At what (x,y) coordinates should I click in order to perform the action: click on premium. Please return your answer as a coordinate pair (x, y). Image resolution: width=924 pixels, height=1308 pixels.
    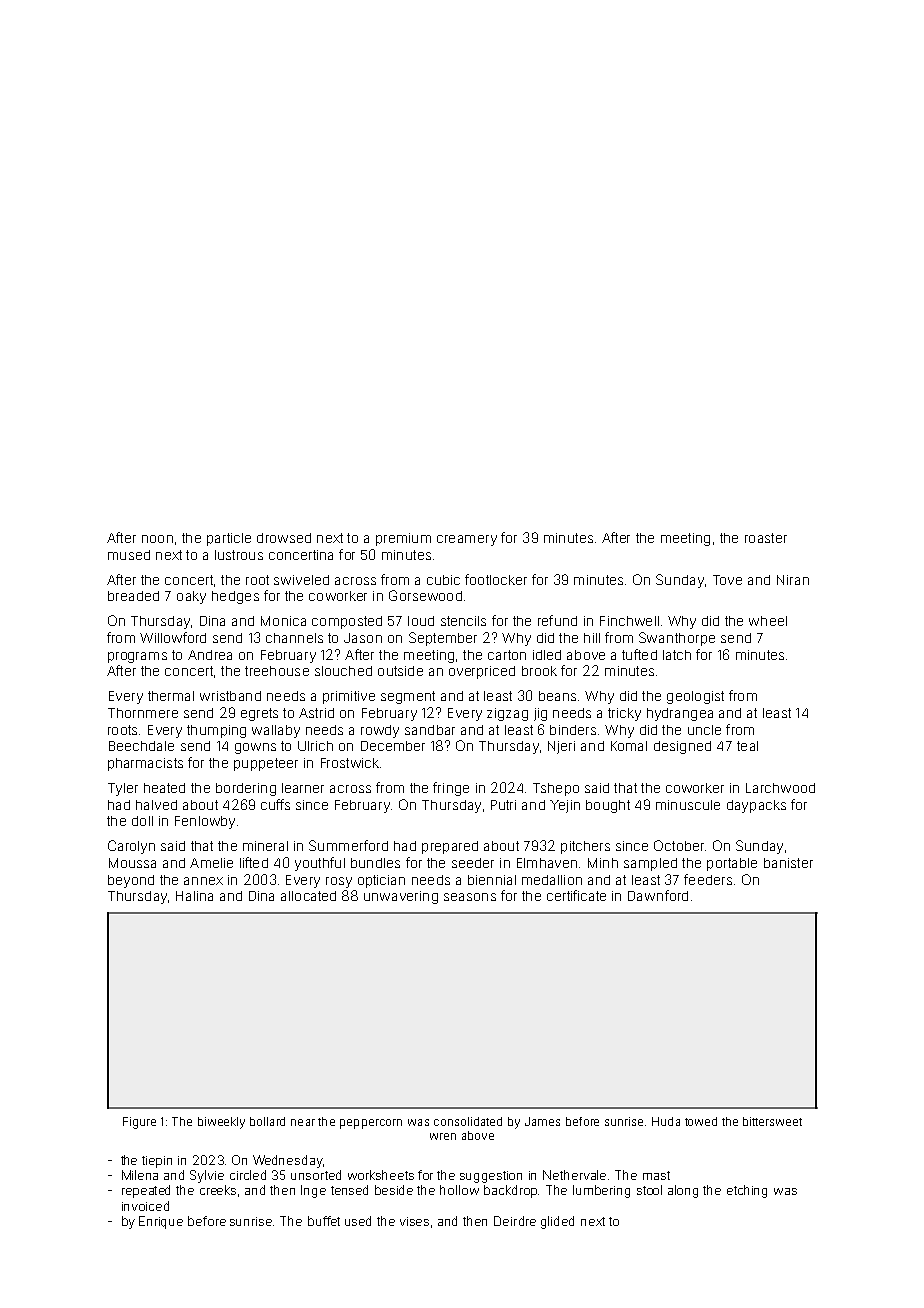
    Looking at the image, I should click on (403, 539).
